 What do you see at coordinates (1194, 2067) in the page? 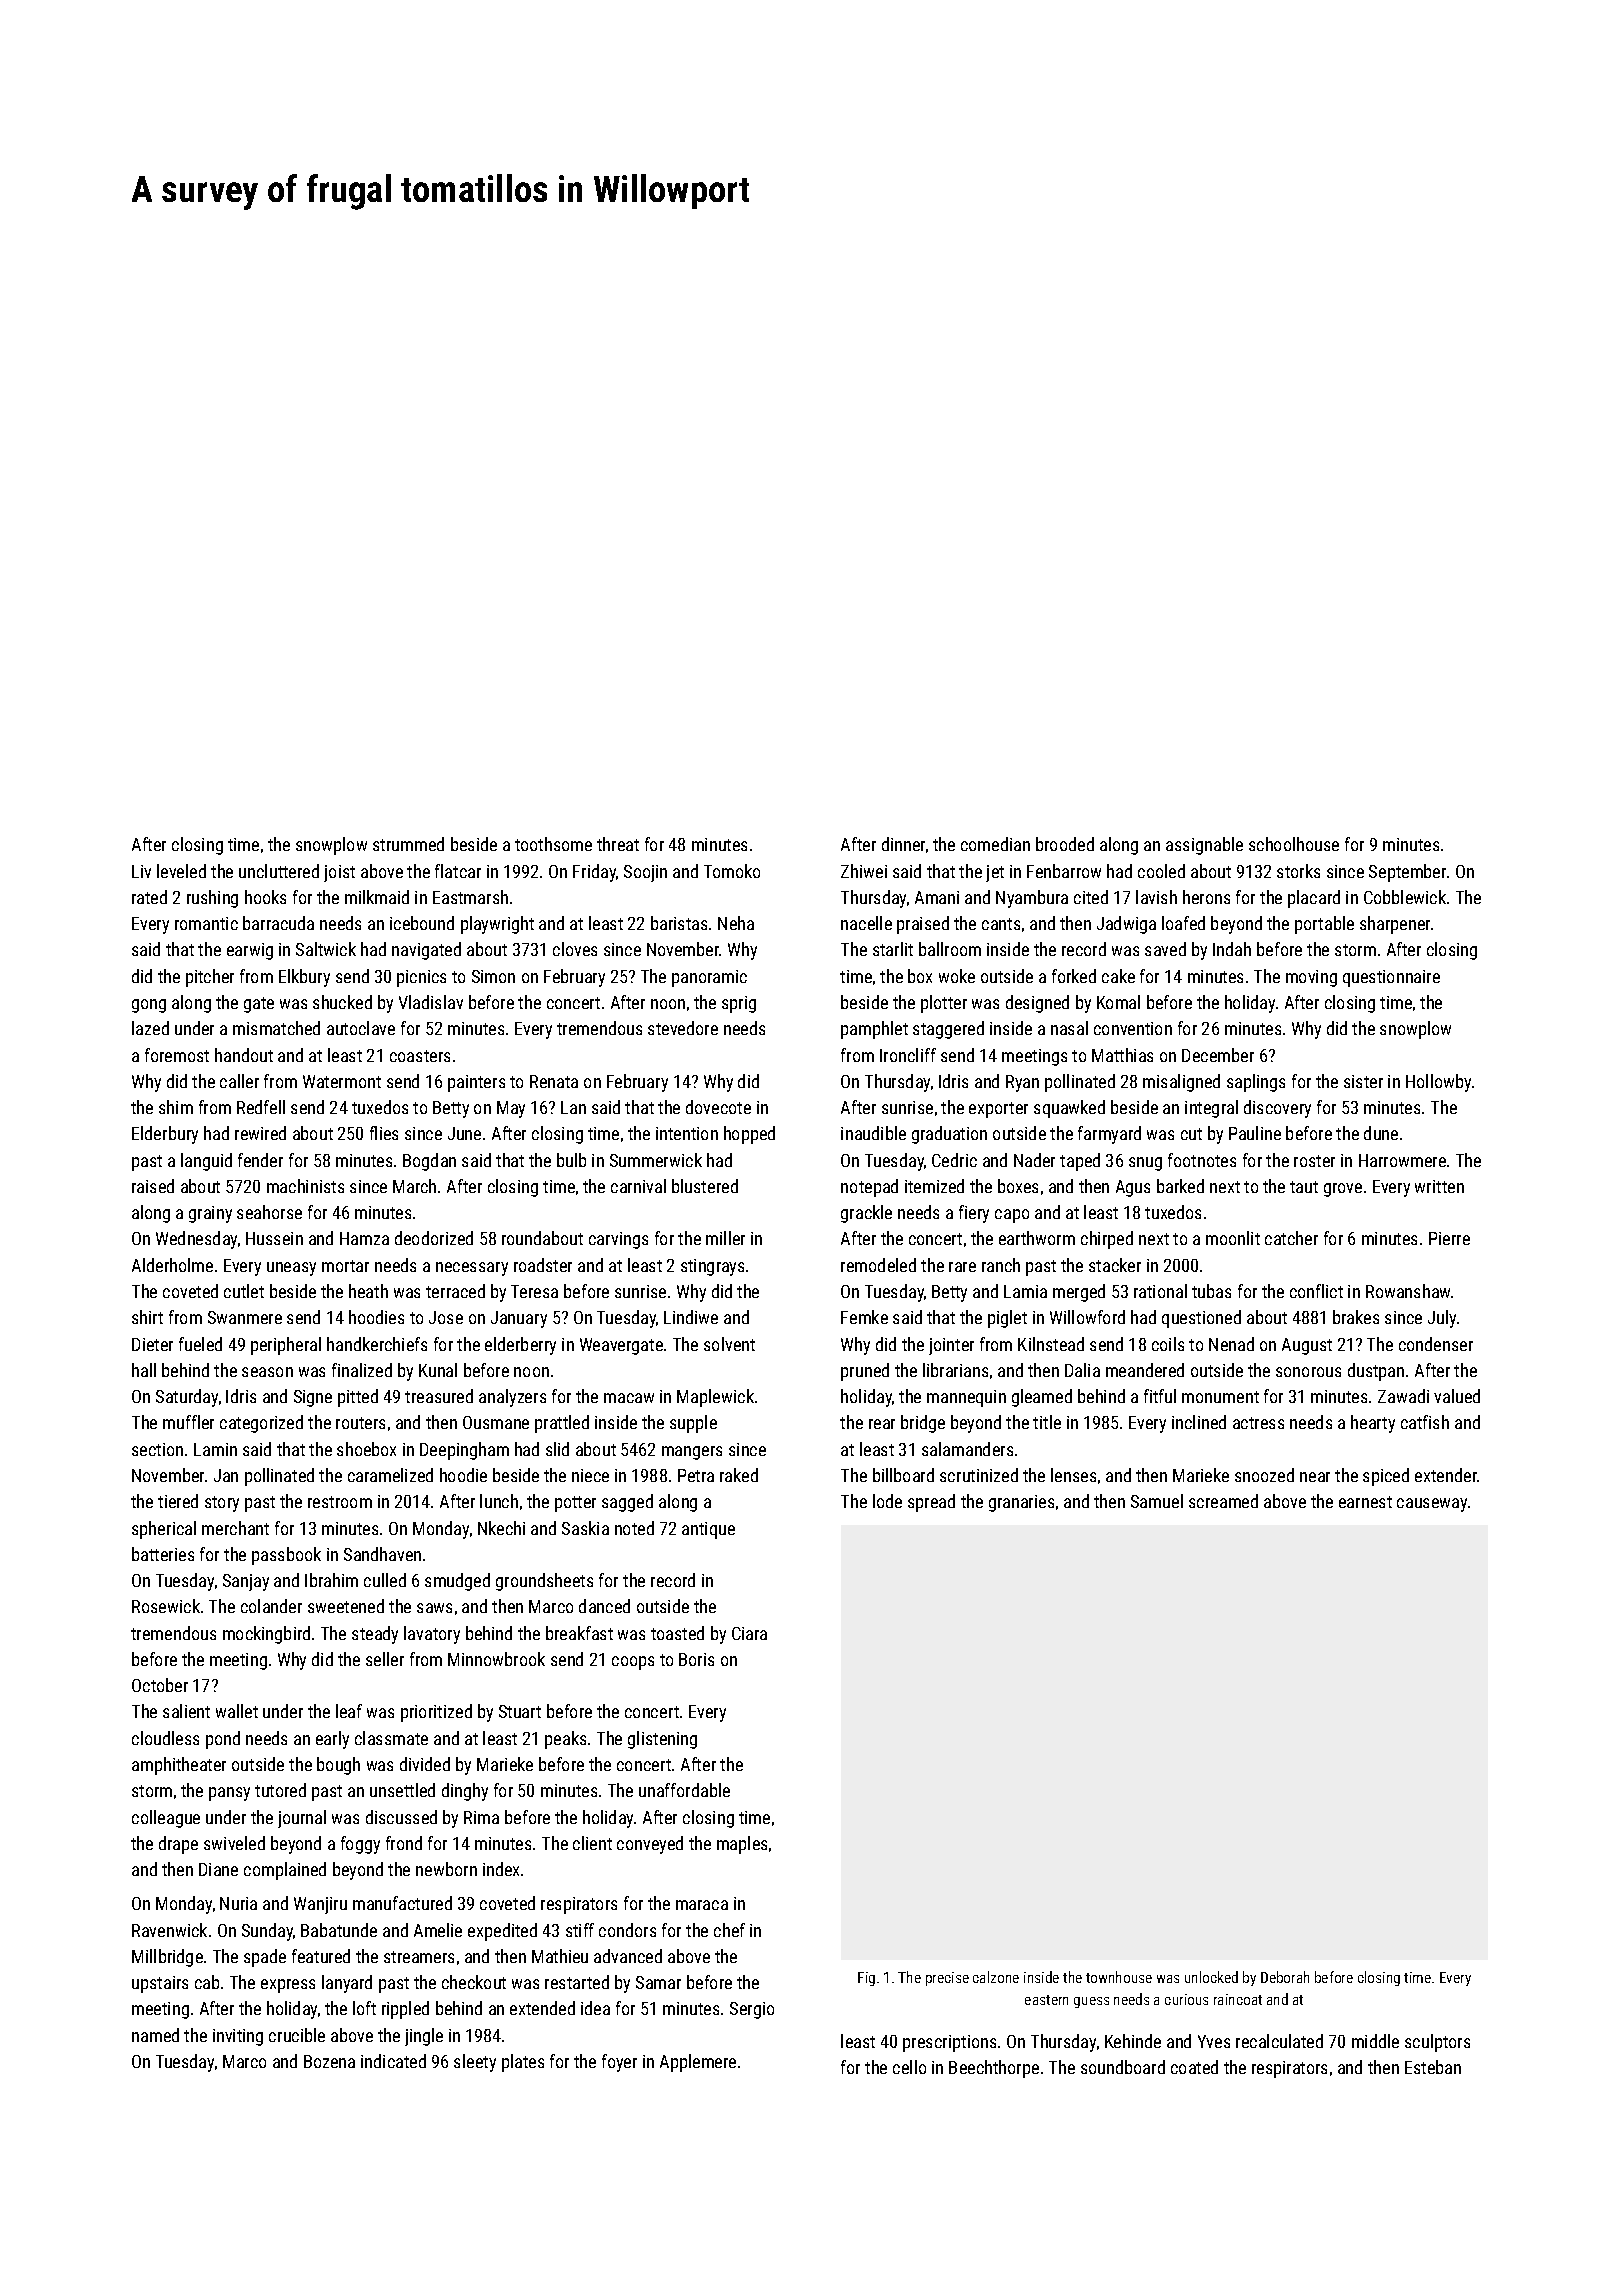
I see `coated` at bounding box center [1194, 2067].
